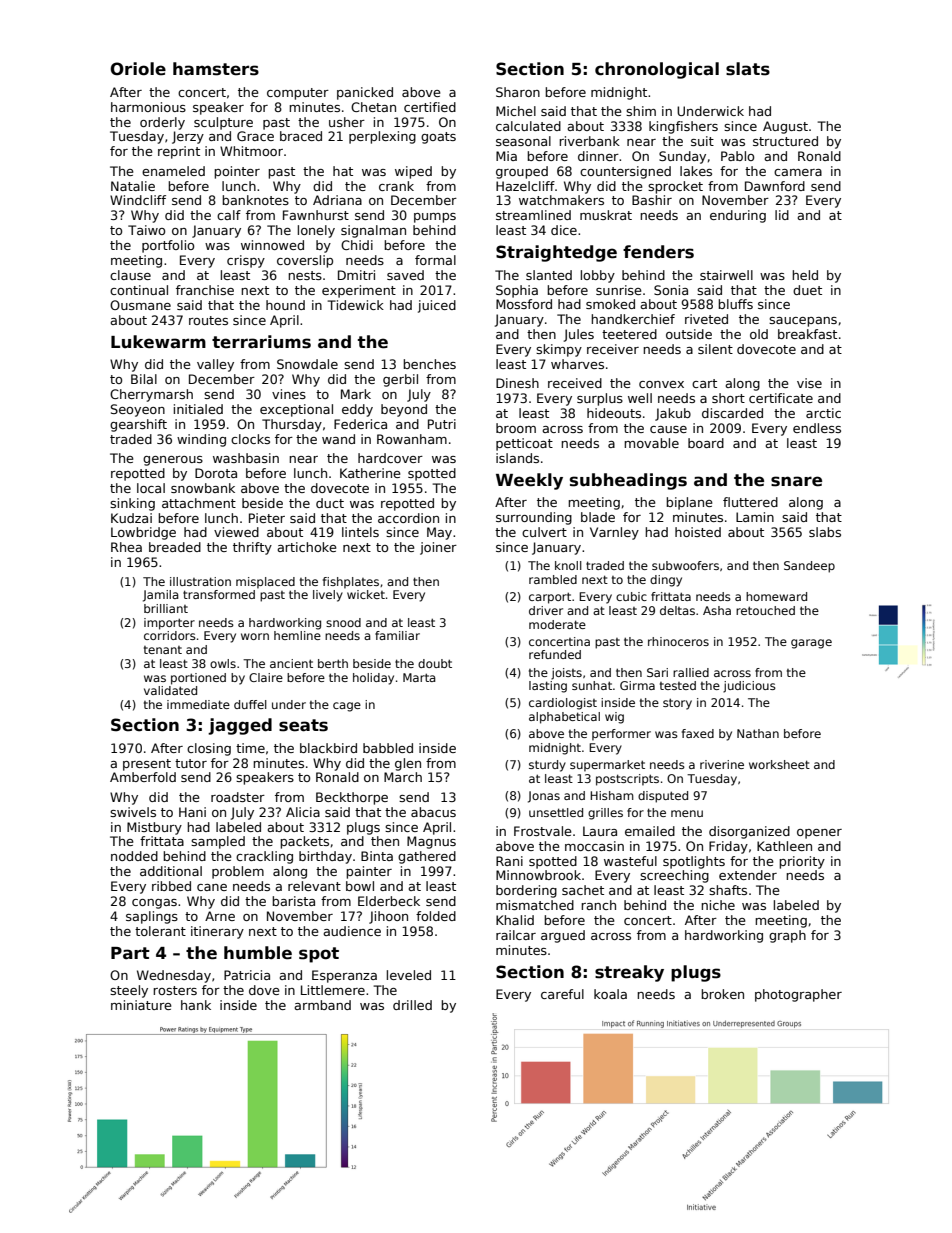  What do you see at coordinates (373, 679) in the page?
I see `holiday` at bounding box center [373, 679].
